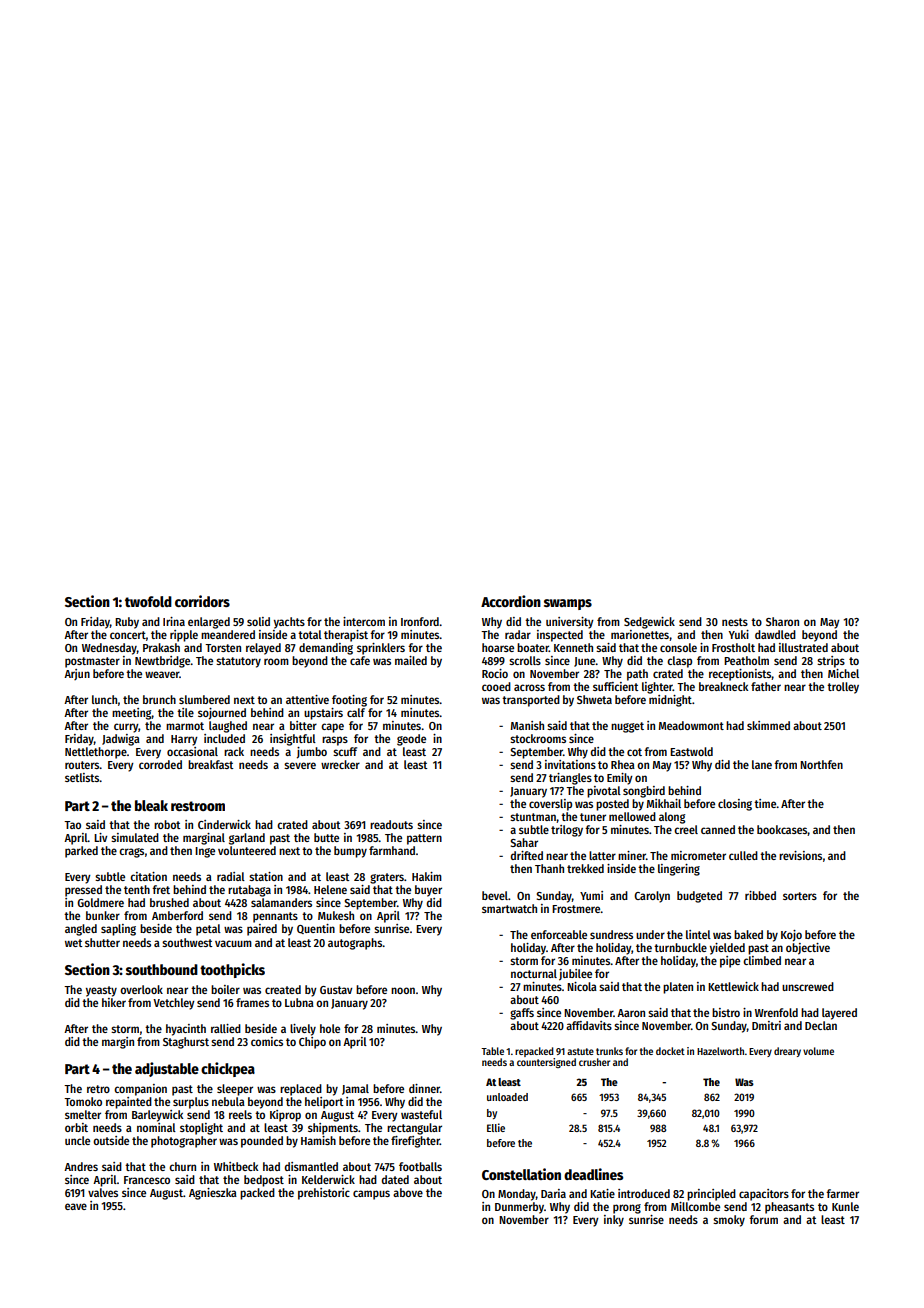  I want to click on university, so click(570, 623).
